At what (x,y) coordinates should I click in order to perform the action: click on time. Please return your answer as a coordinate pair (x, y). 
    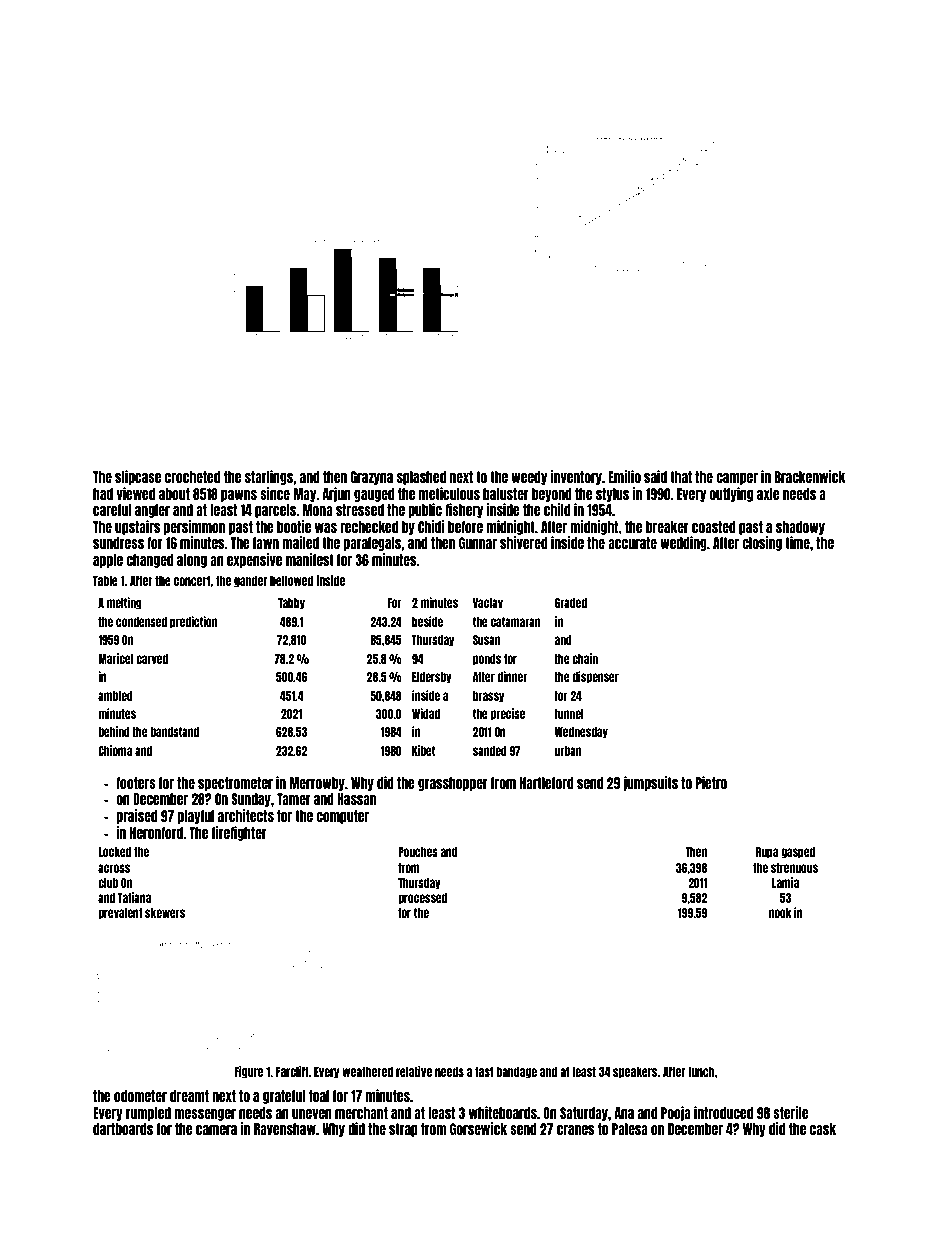
    Looking at the image, I should click on (797, 542).
